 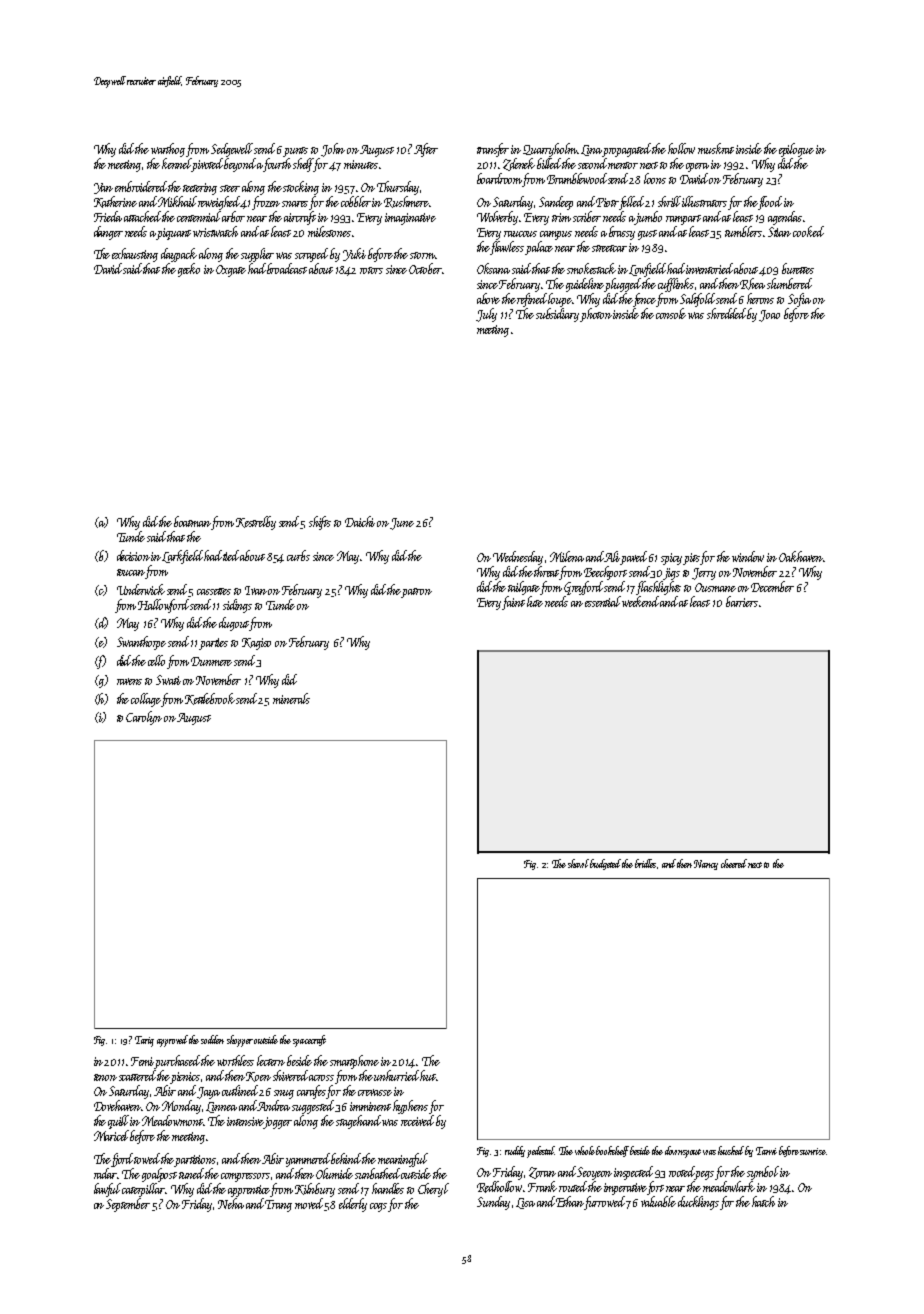 What do you see at coordinates (706, 865) in the document?
I see `Nancy` at bounding box center [706, 865].
